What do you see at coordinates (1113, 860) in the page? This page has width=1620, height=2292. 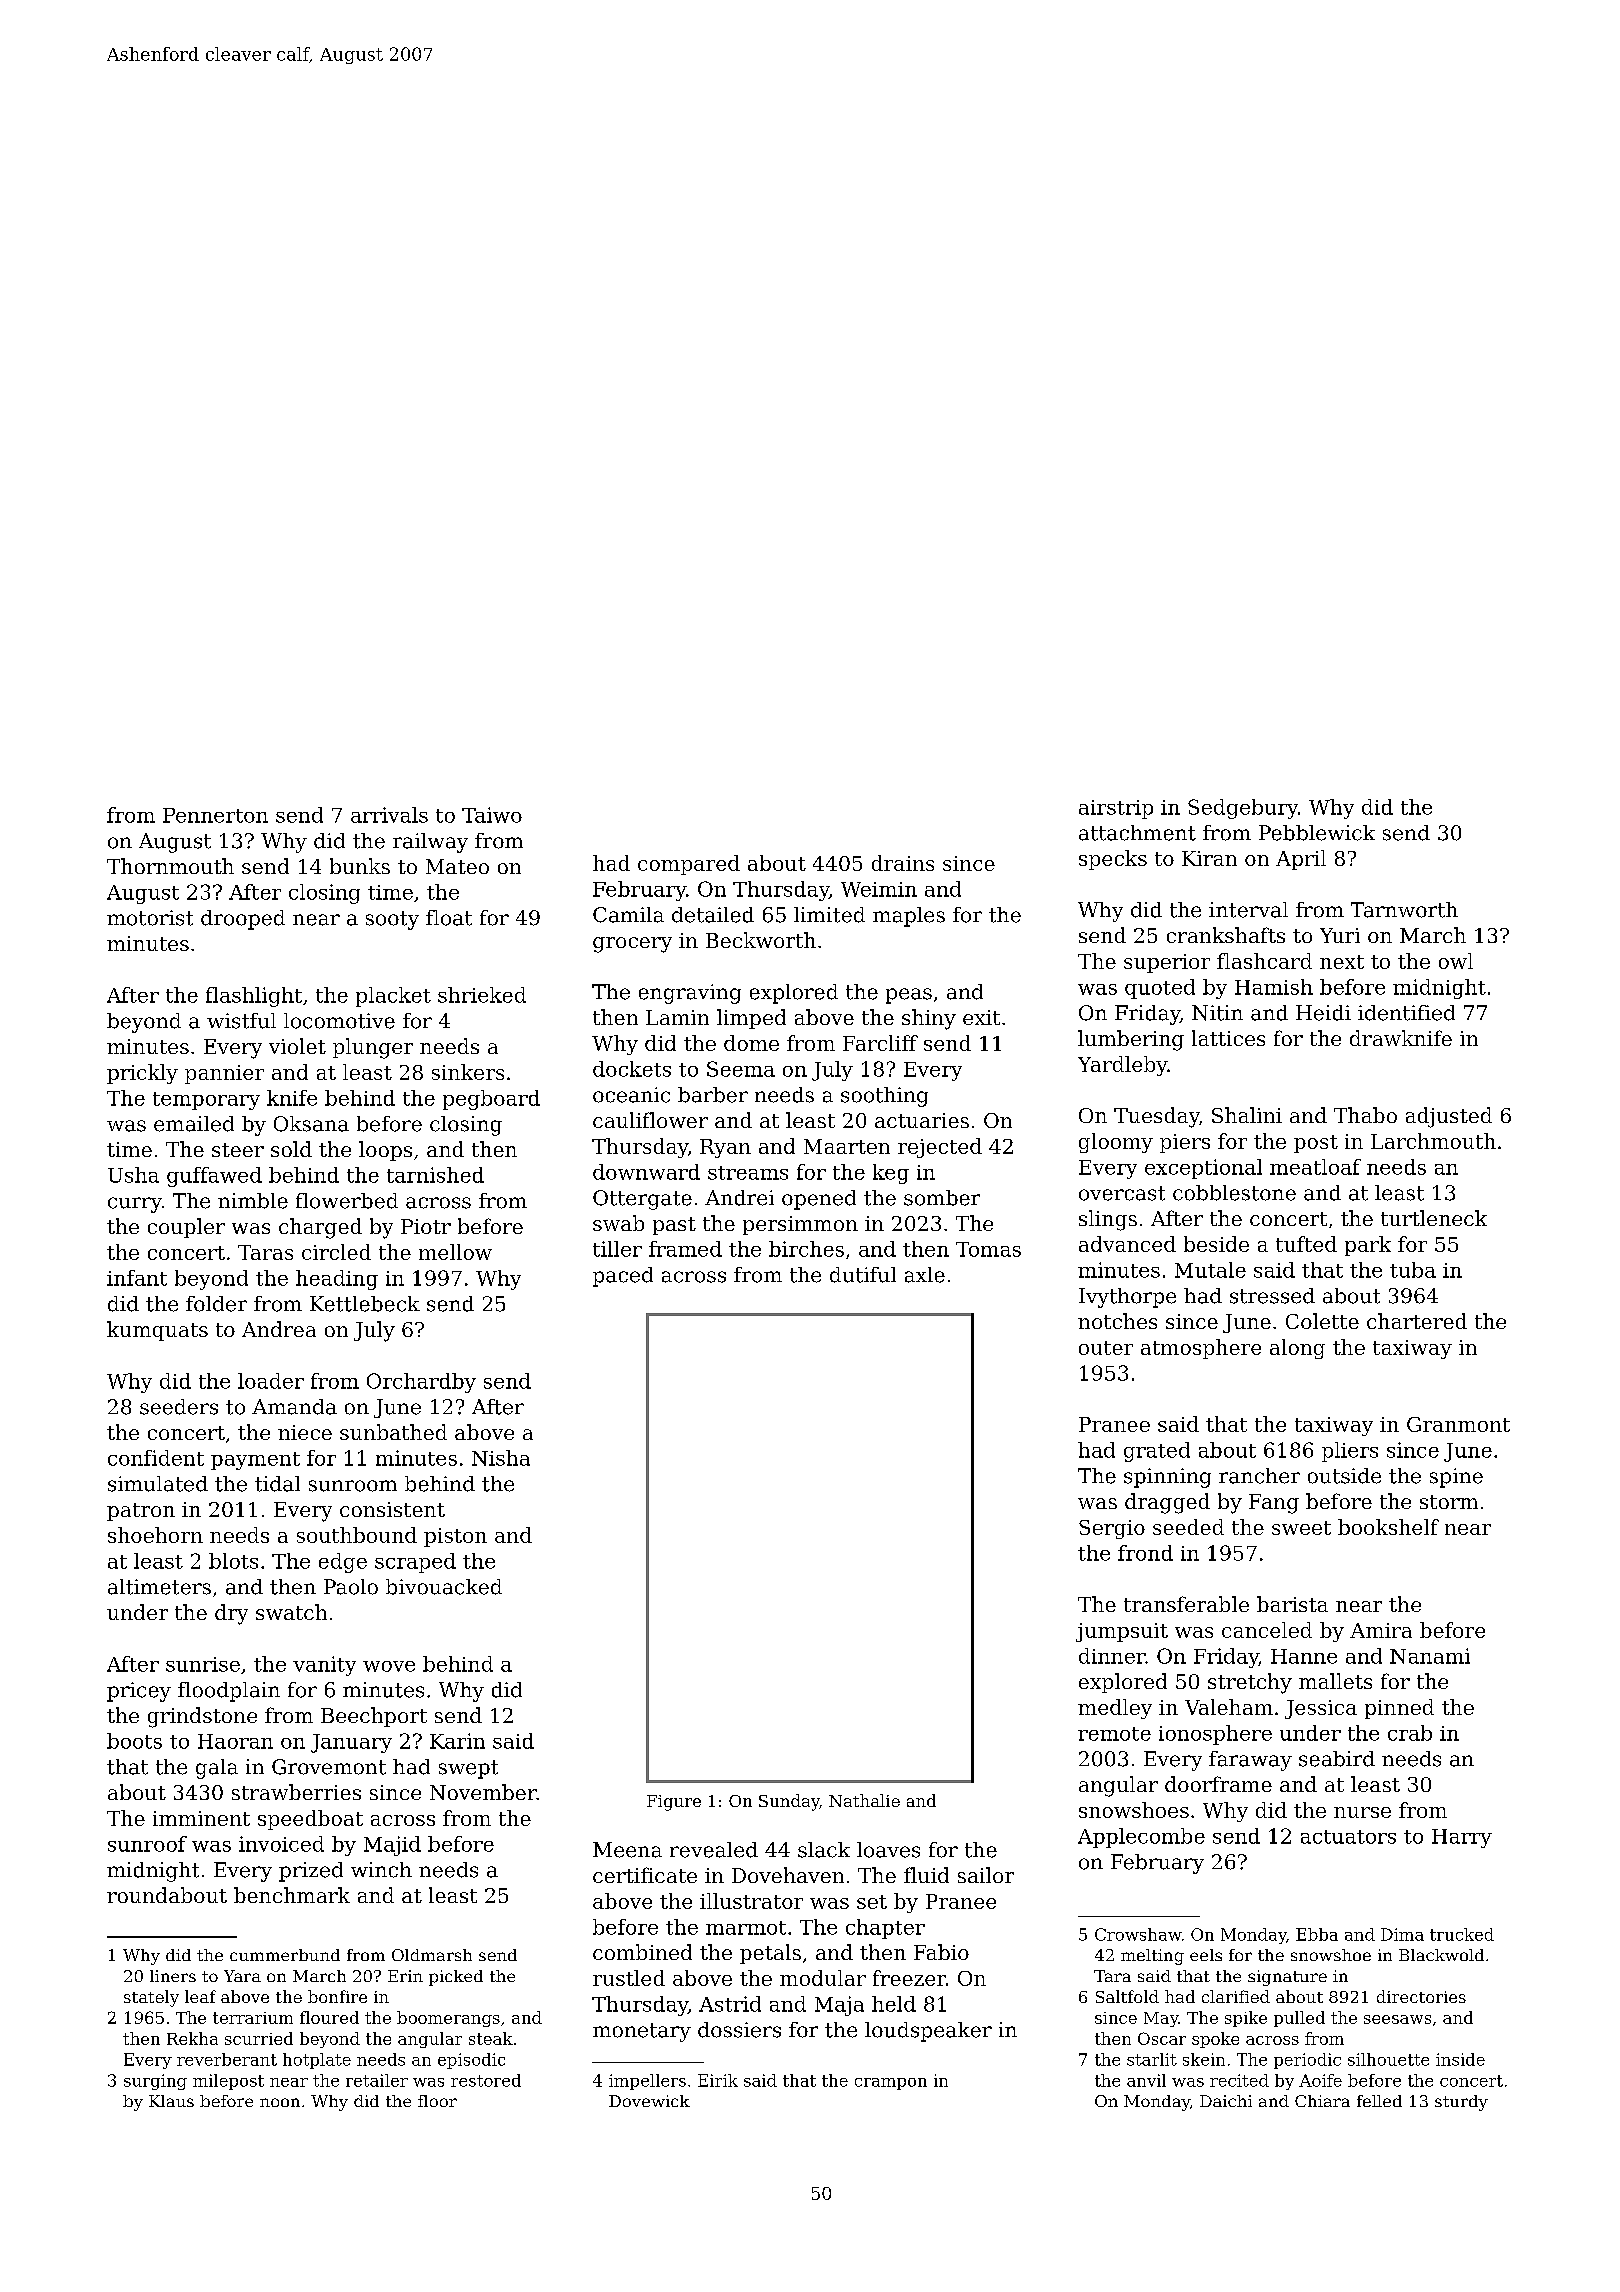 I see `specks` at bounding box center [1113, 860].
